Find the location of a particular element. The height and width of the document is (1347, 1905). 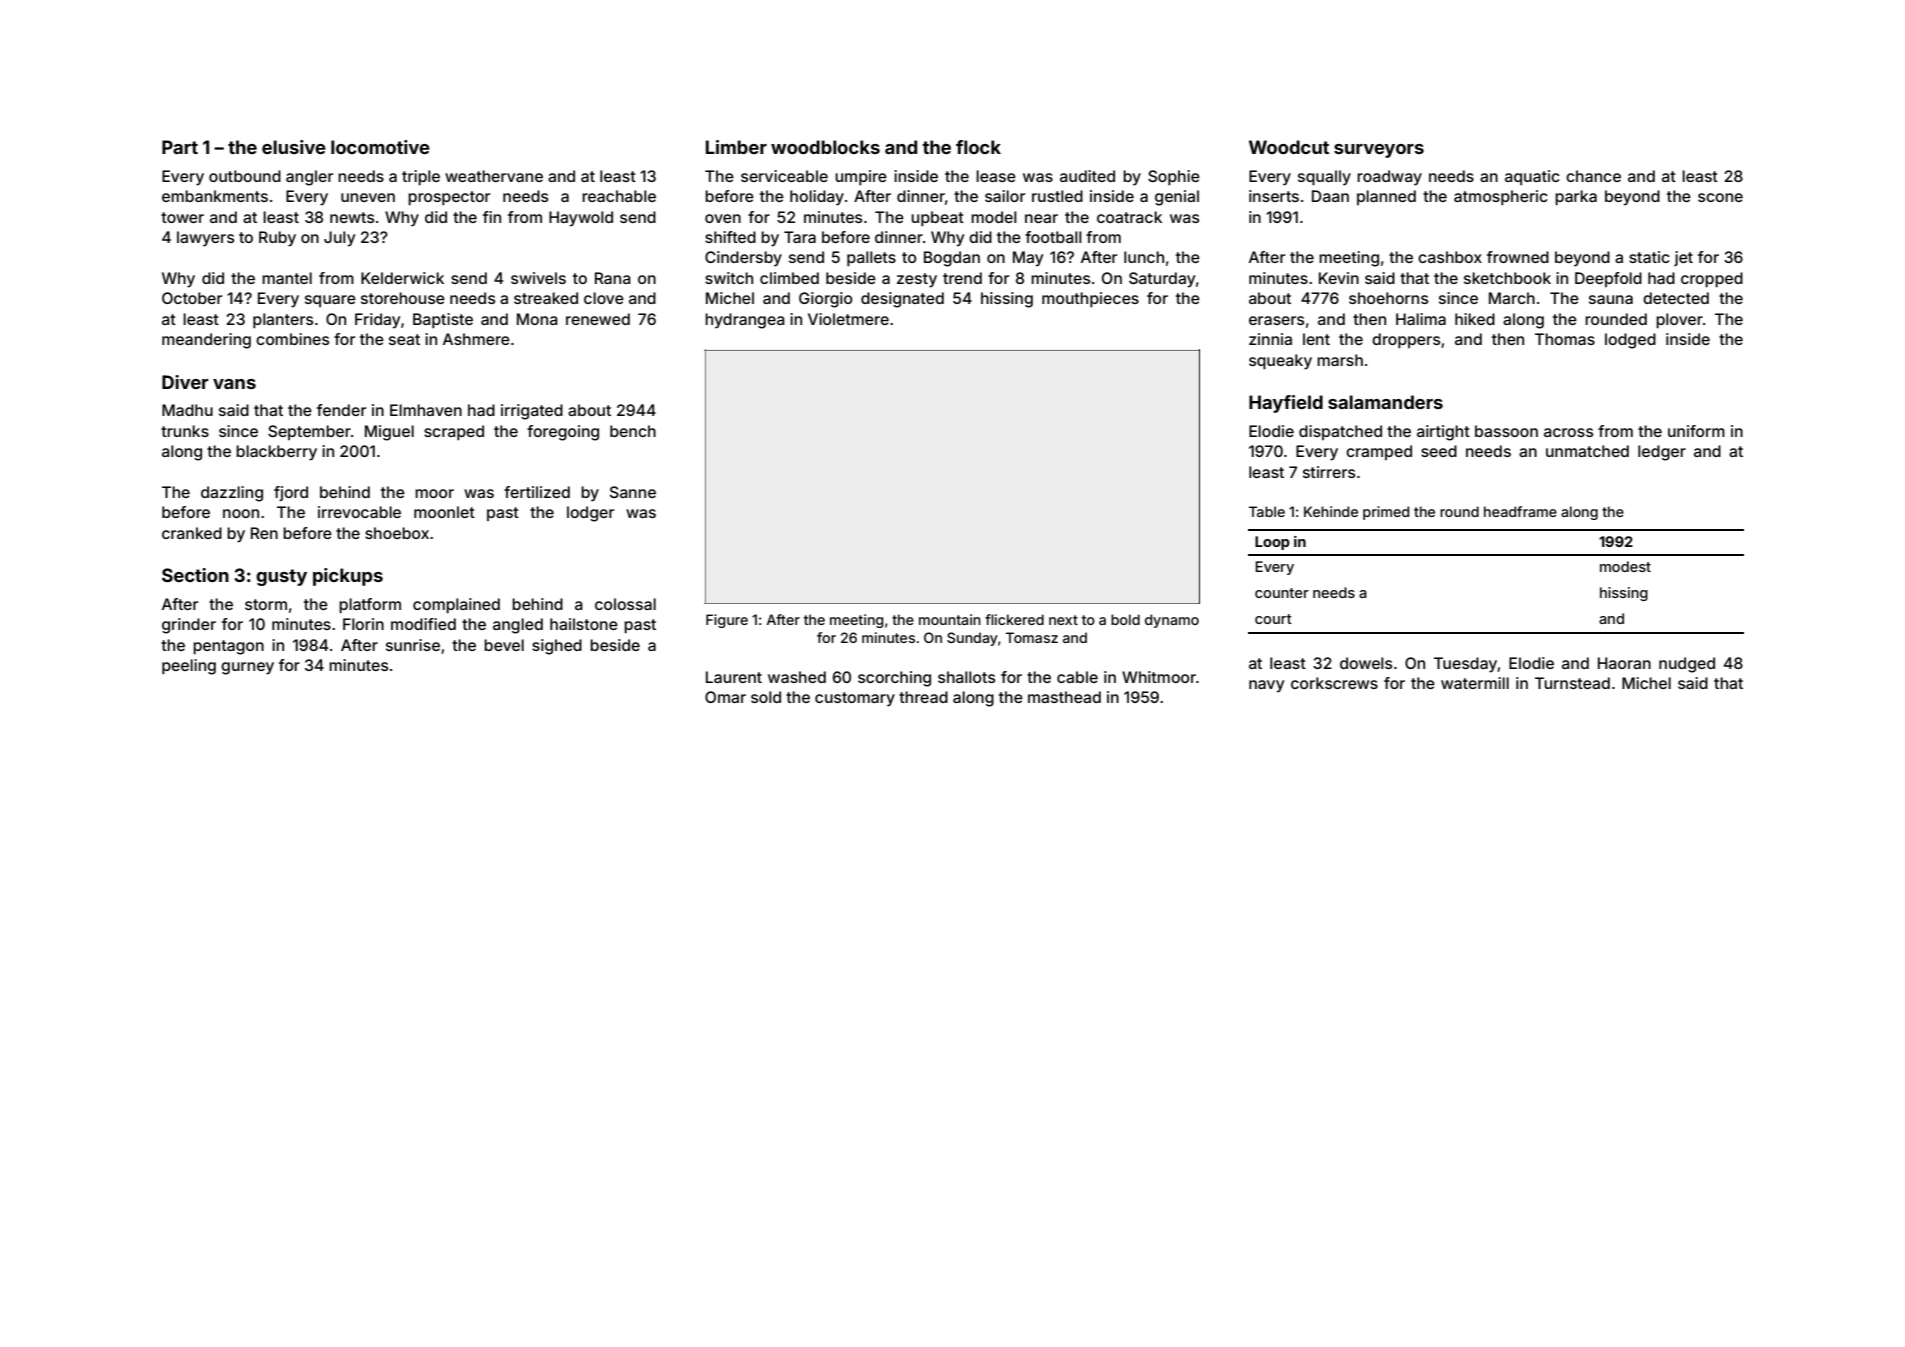

Diver is located at coordinates (185, 382).
